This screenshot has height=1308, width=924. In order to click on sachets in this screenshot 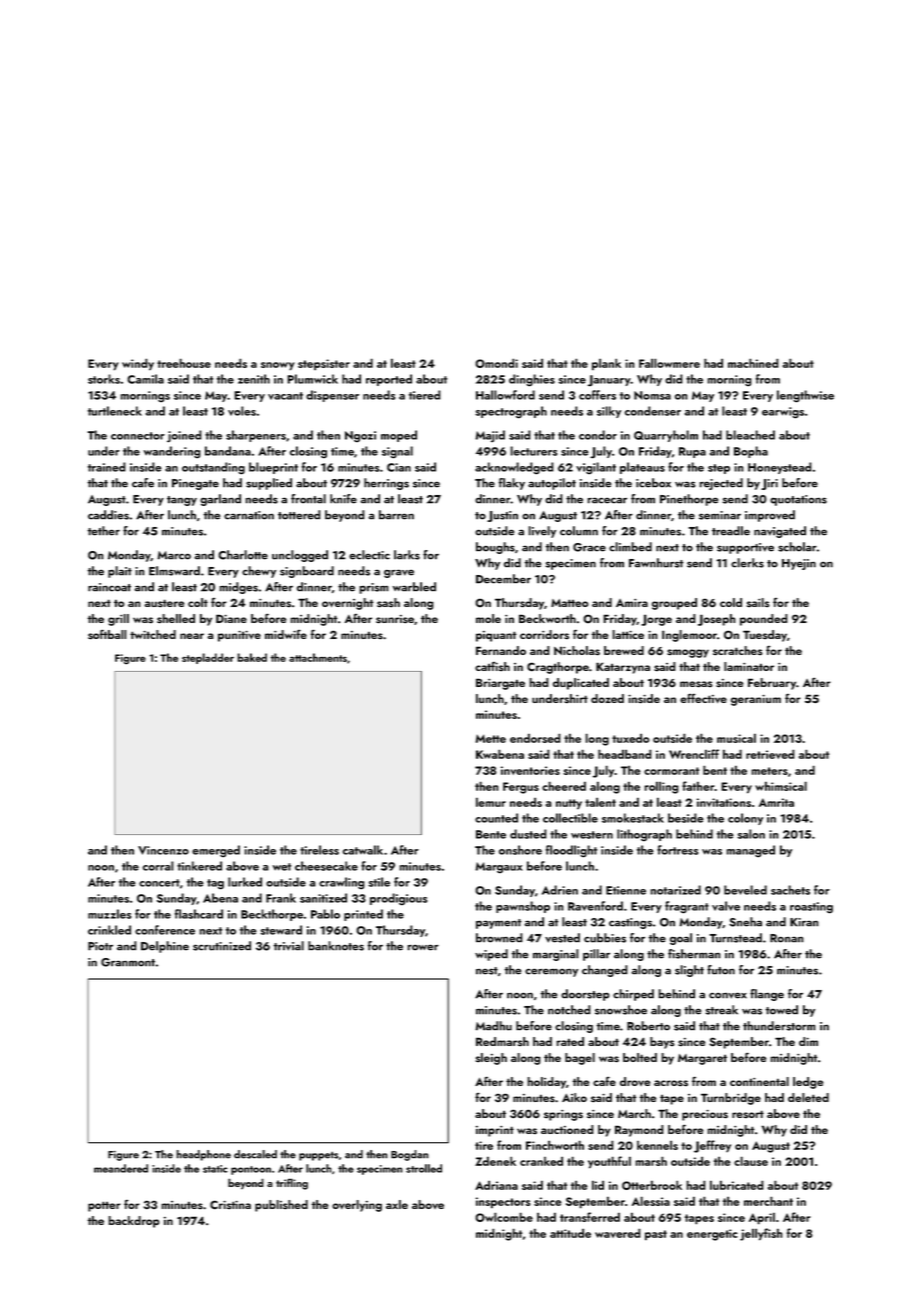, I will do `click(790, 890)`.
